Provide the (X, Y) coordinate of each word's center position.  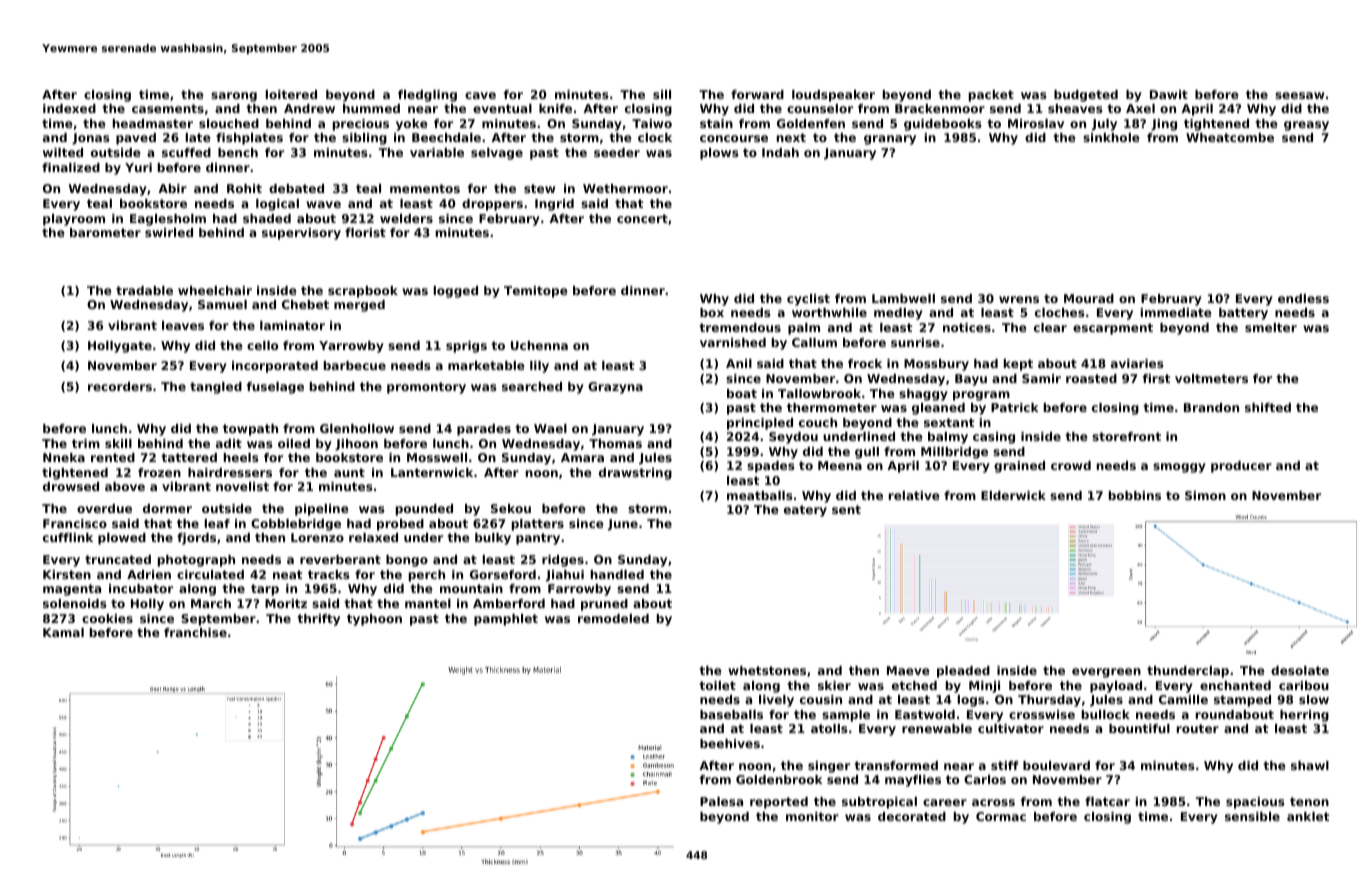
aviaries (1137, 363)
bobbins (1135, 495)
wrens (1019, 299)
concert (642, 218)
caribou (1304, 685)
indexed (69, 108)
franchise (195, 632)
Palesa (721, 801)
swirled (169, 232)
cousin (821, 699)
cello (262, 345)
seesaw (1299, 95)
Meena (840, 465)
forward (757, 94)
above (125, 486)
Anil (739, 363)
